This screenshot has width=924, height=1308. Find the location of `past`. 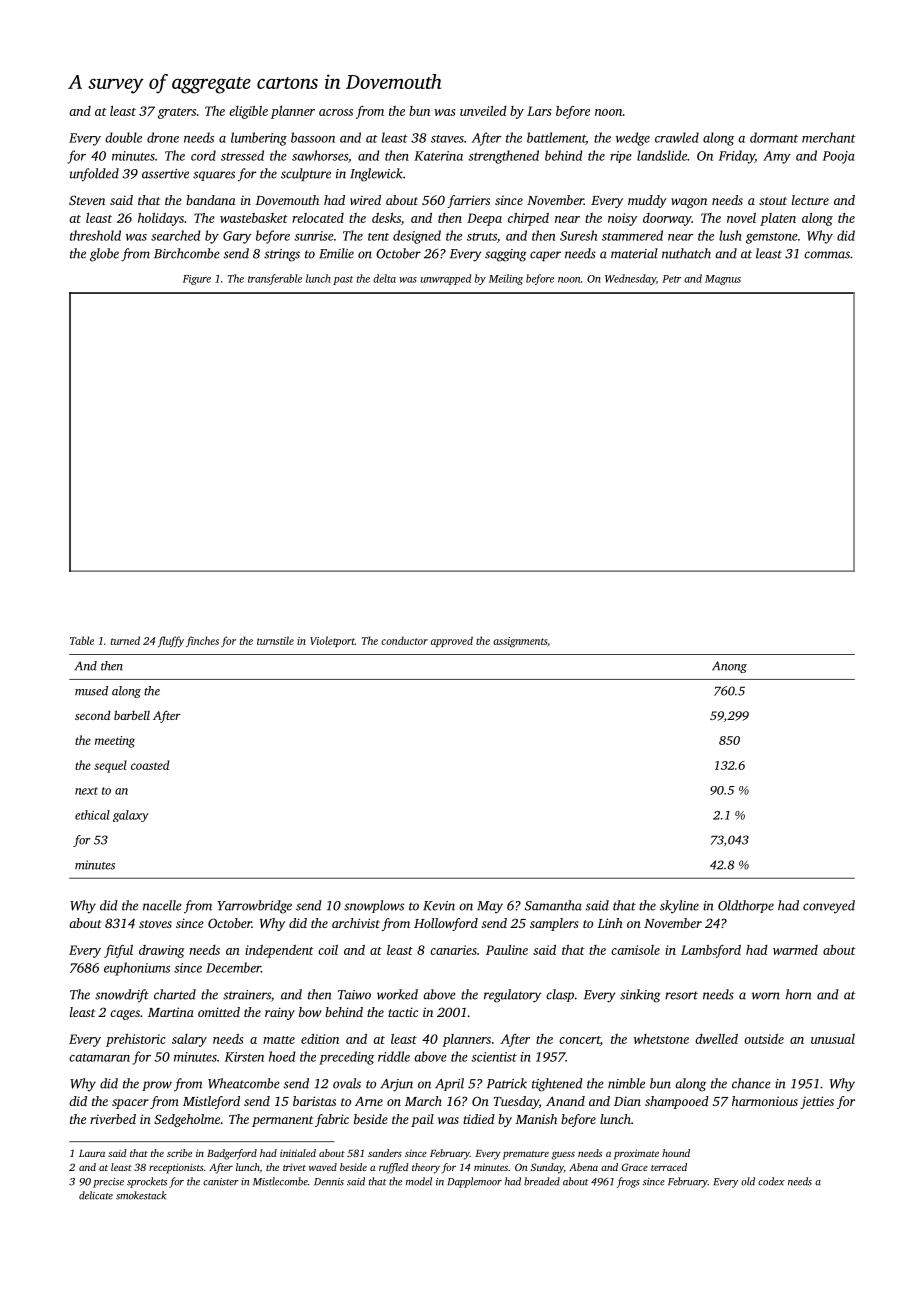

past is located at coordinates (343, 280).
